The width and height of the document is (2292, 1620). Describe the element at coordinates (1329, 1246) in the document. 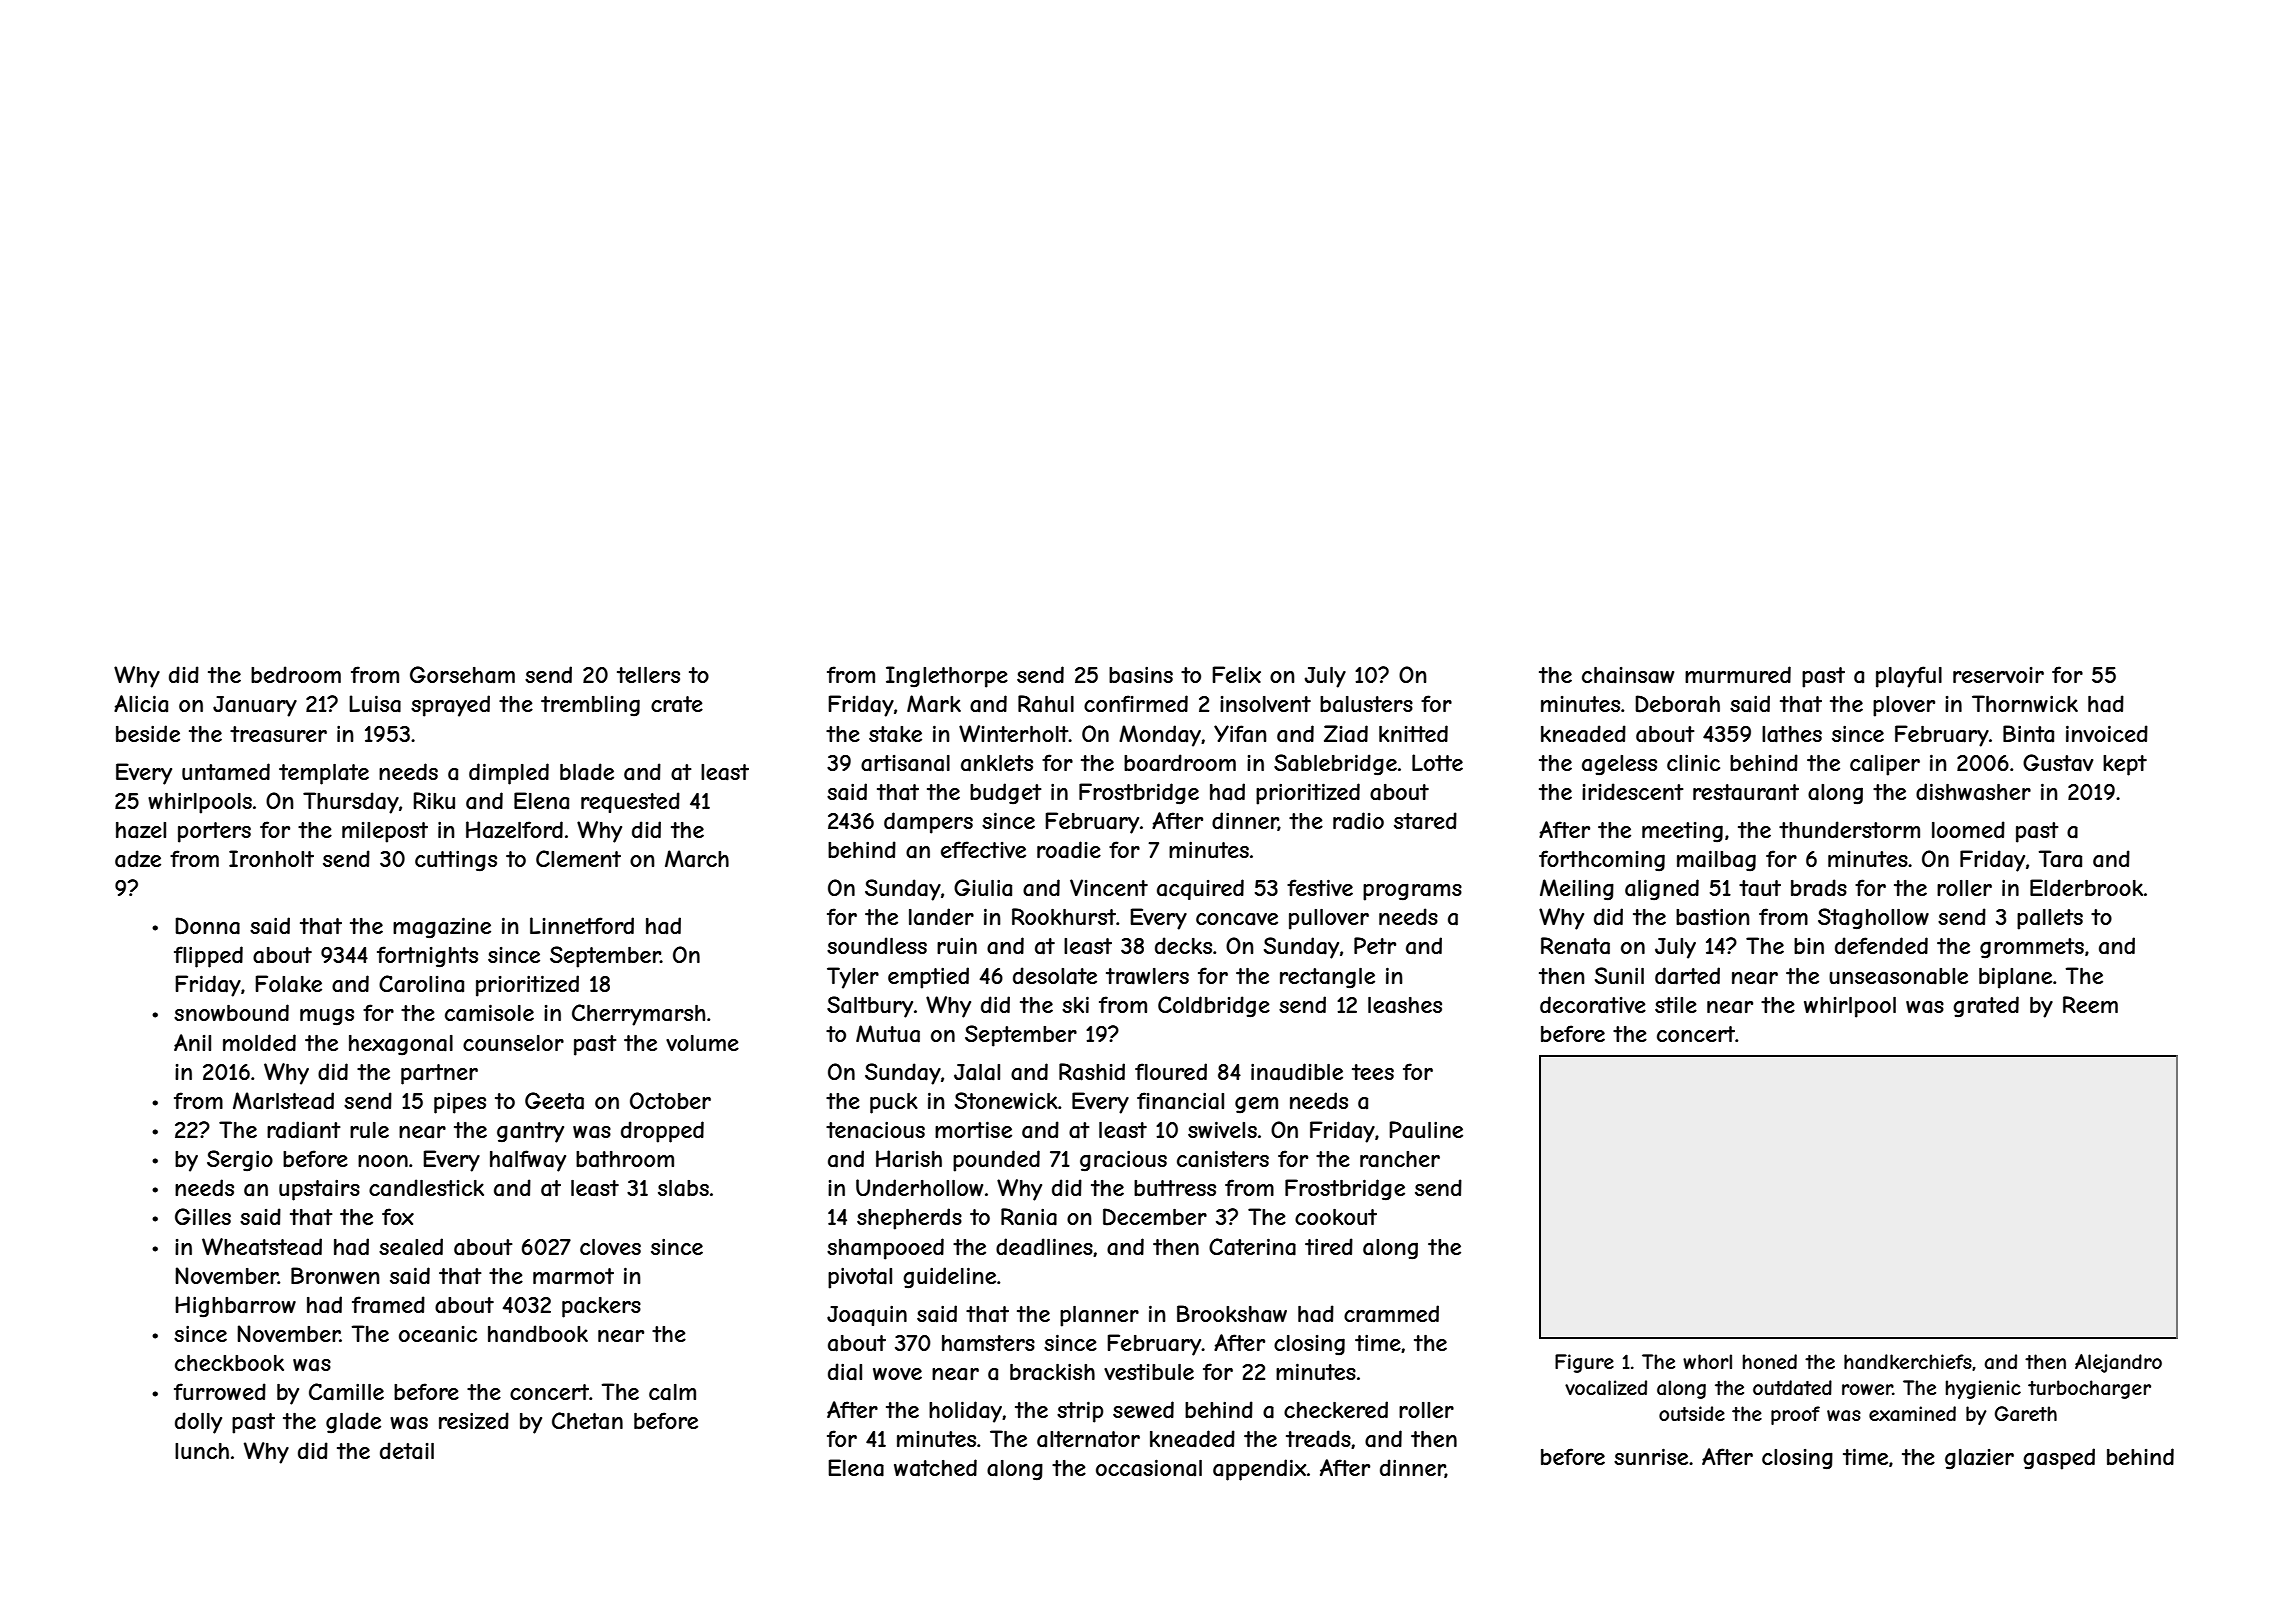

I see `tired` at that location.
